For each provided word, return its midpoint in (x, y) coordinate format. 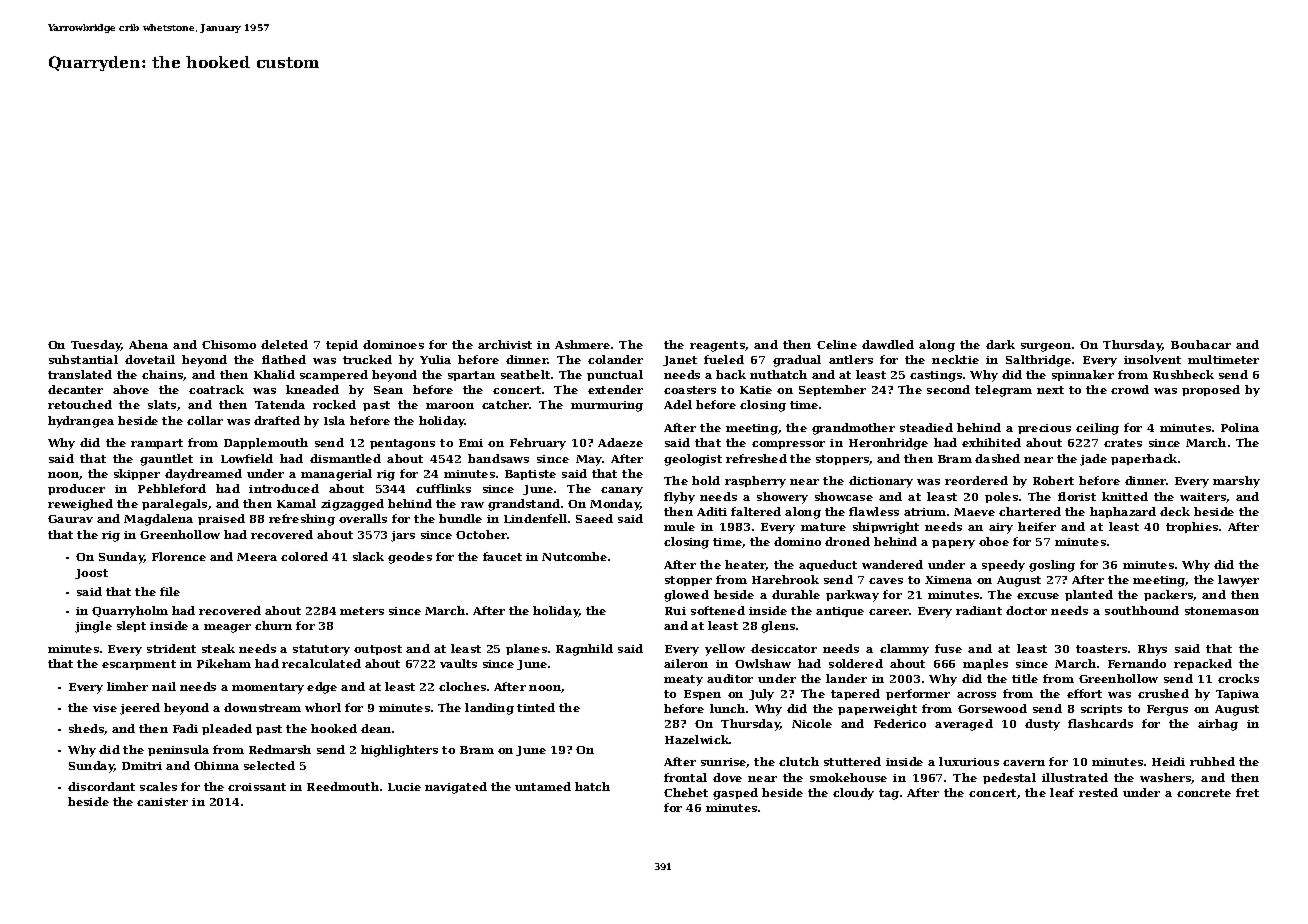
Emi (471, 443)
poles (1001, 497)
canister (162, 802)
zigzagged (352, 505)
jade (1093, 460)
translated (80, 374)
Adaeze (620, 442)
